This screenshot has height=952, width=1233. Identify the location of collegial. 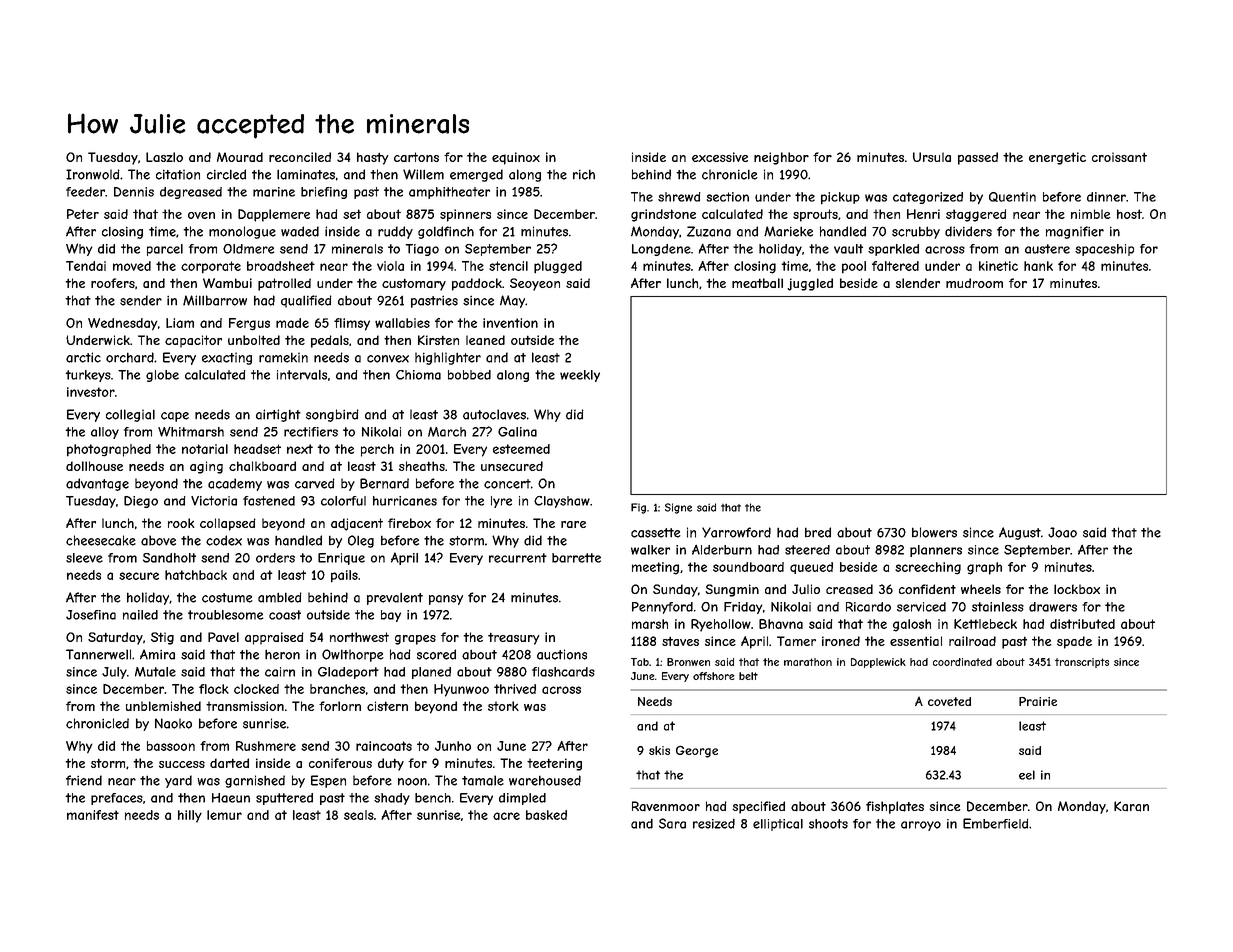
(130, 415).
